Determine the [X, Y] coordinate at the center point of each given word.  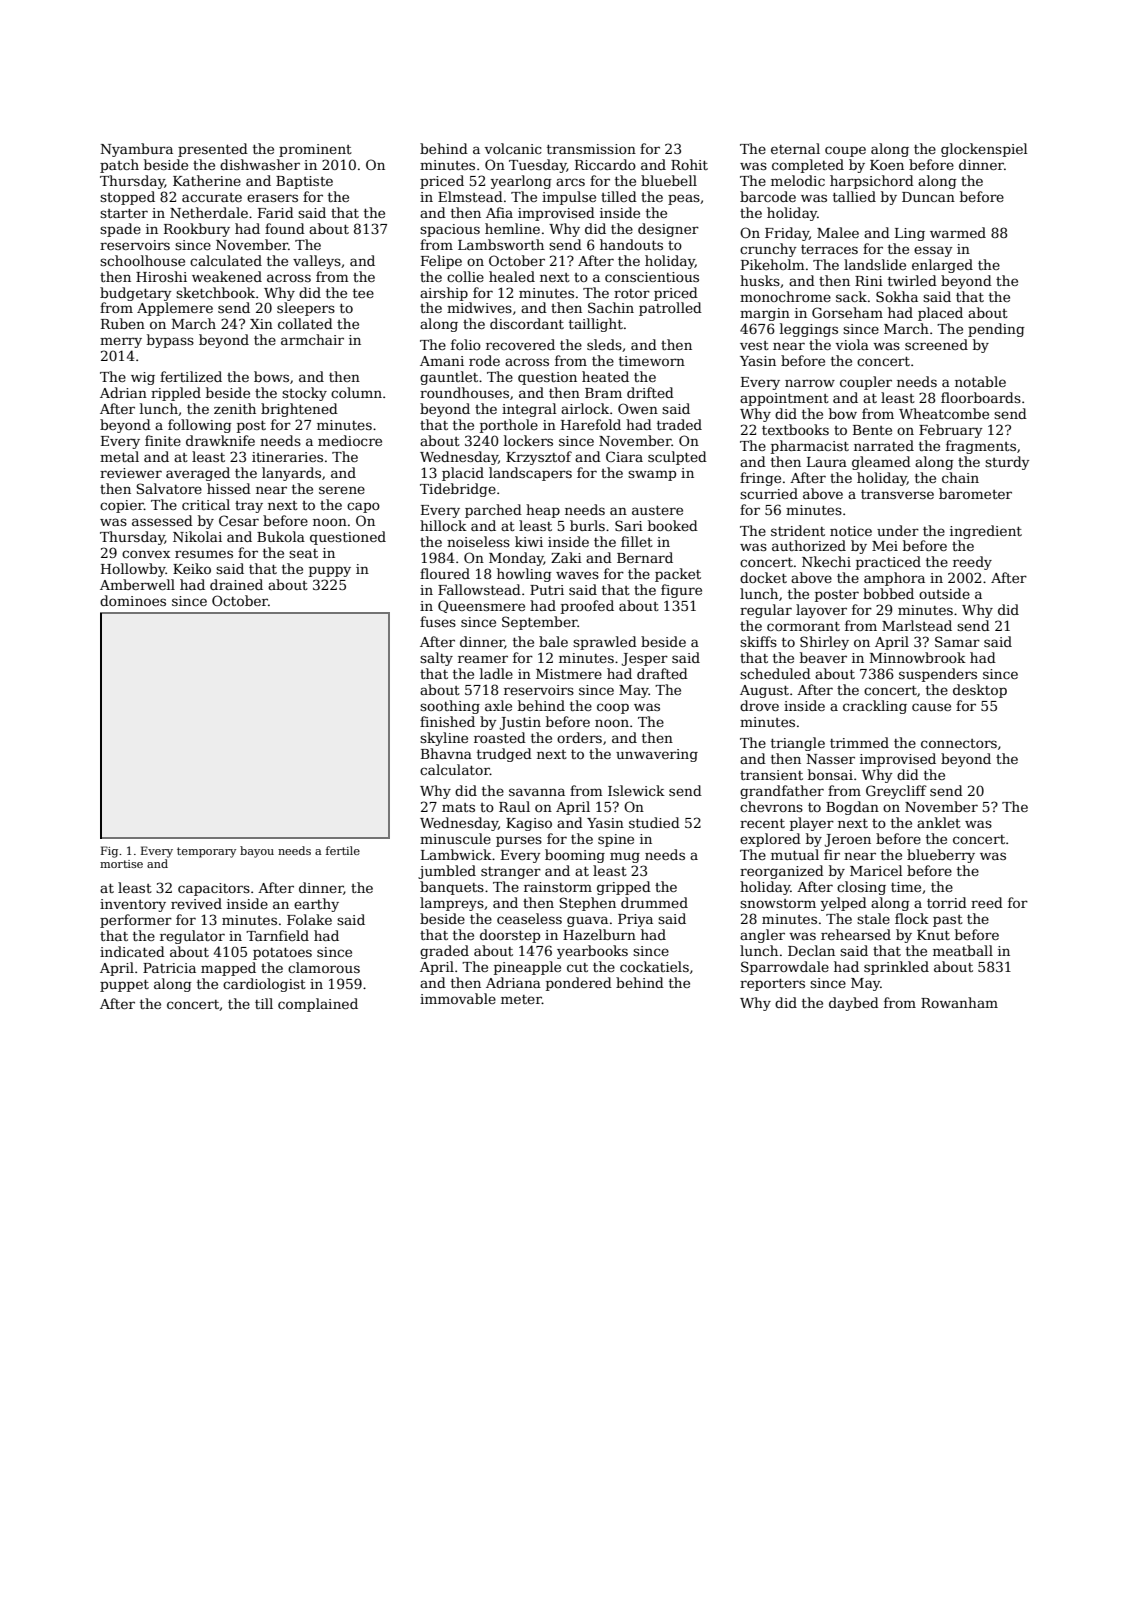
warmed [958, 232]
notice [851, 531]
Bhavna [446, 753]
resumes [204, 554]
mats [458, 807]
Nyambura [137, 150]
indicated [132, 951]
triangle [798, 744]
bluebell [669, 180]
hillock [443, 525]
